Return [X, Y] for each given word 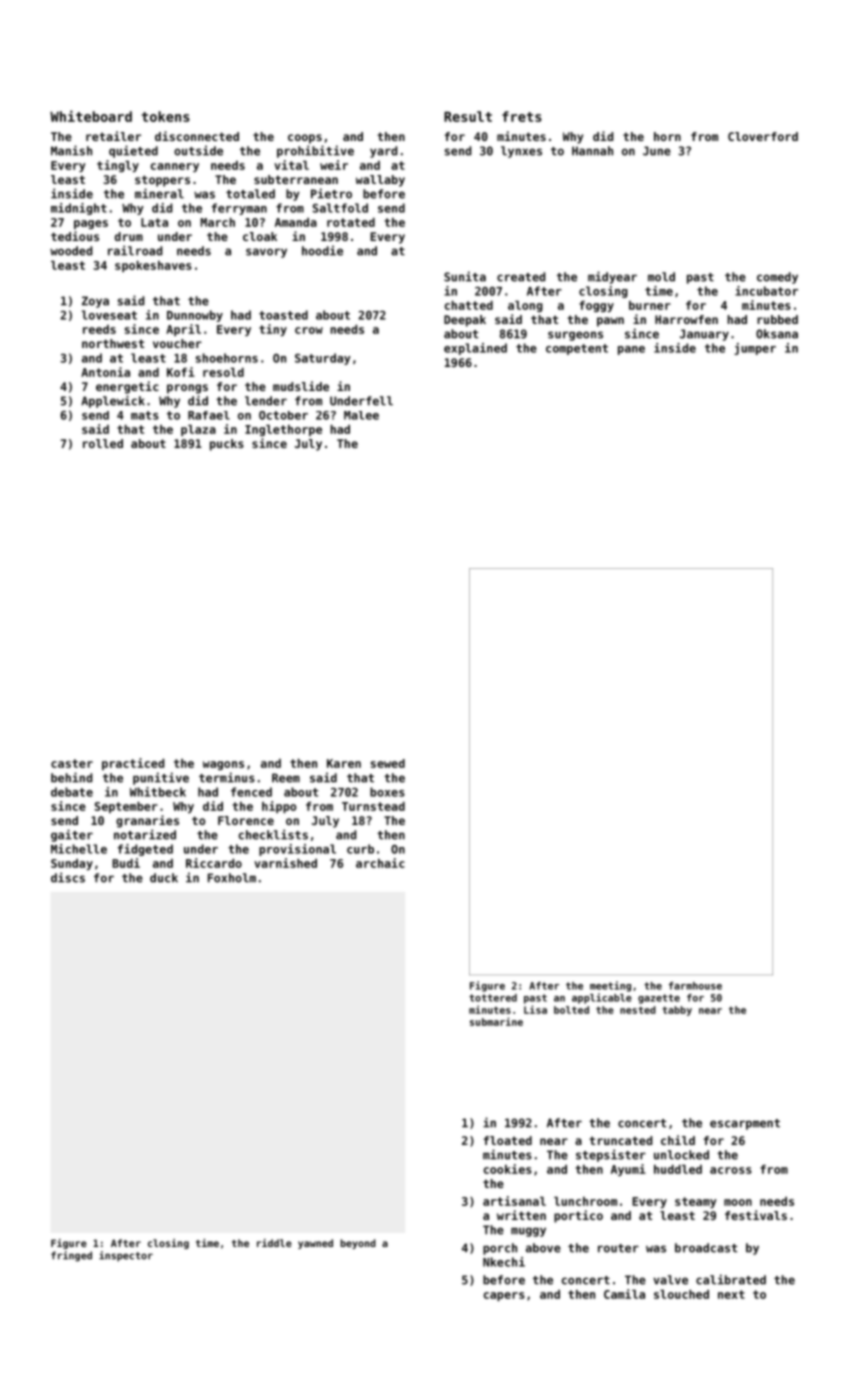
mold [661, 277]
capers [504, 1296]
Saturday [323, 359]
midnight [79, 209]
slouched [681, 1294]
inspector [126, 1256]
